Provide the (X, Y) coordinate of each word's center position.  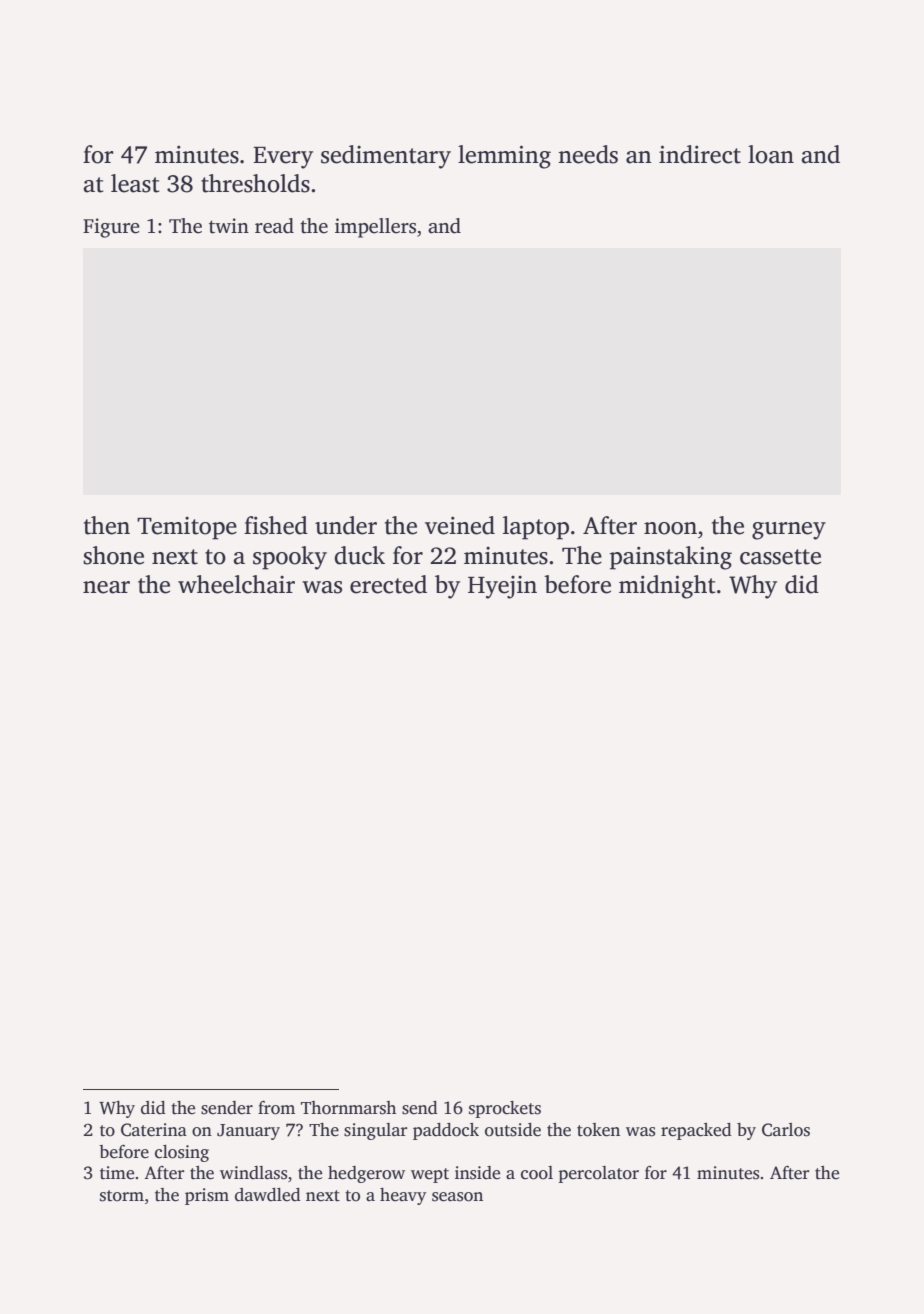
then (107, 525)
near (106, 587)
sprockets (505, 1109)
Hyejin (502, 587)
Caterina (154, 1130)
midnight (667, 587)
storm (122, 1196)
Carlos (786, 1130)
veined (460, 525)
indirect (700, 154)
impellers (375, 228)
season (457, 1197)
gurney (789, 531)
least (135, 183)
